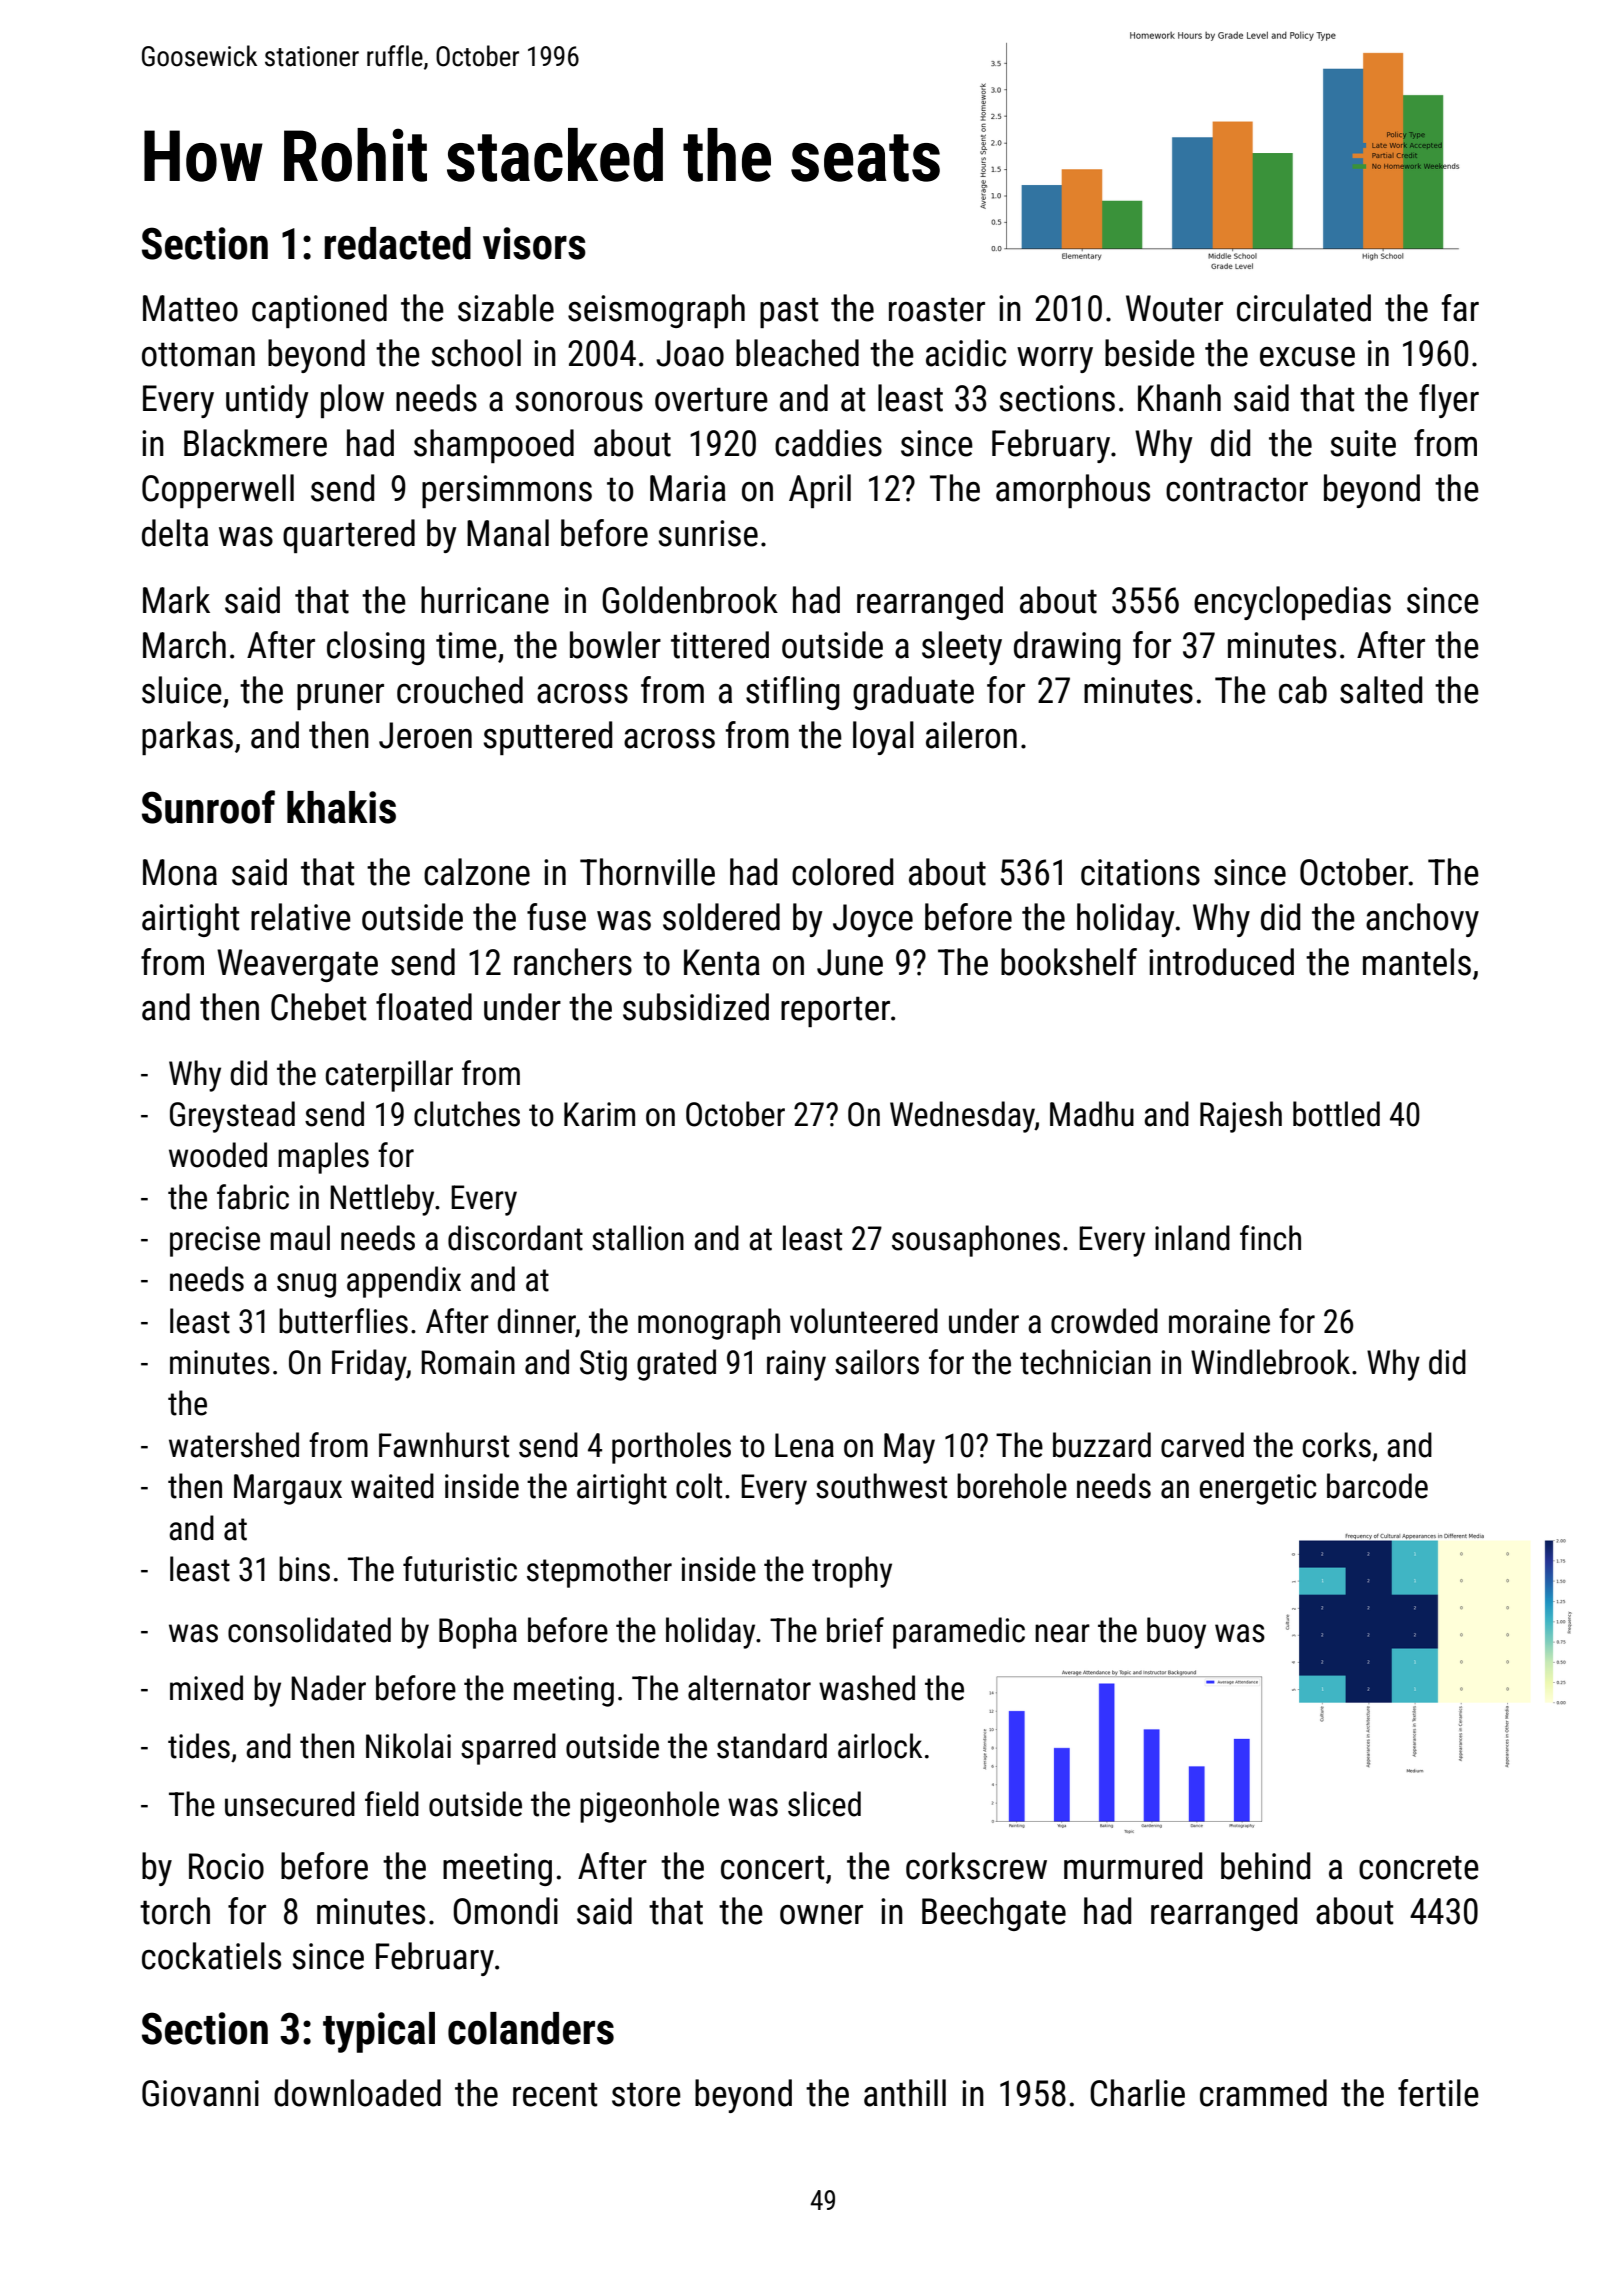  What do you see at coordinates (1241, 1117) in the document?
I see `Rajesh` at bounding box center [1241, 1117].
